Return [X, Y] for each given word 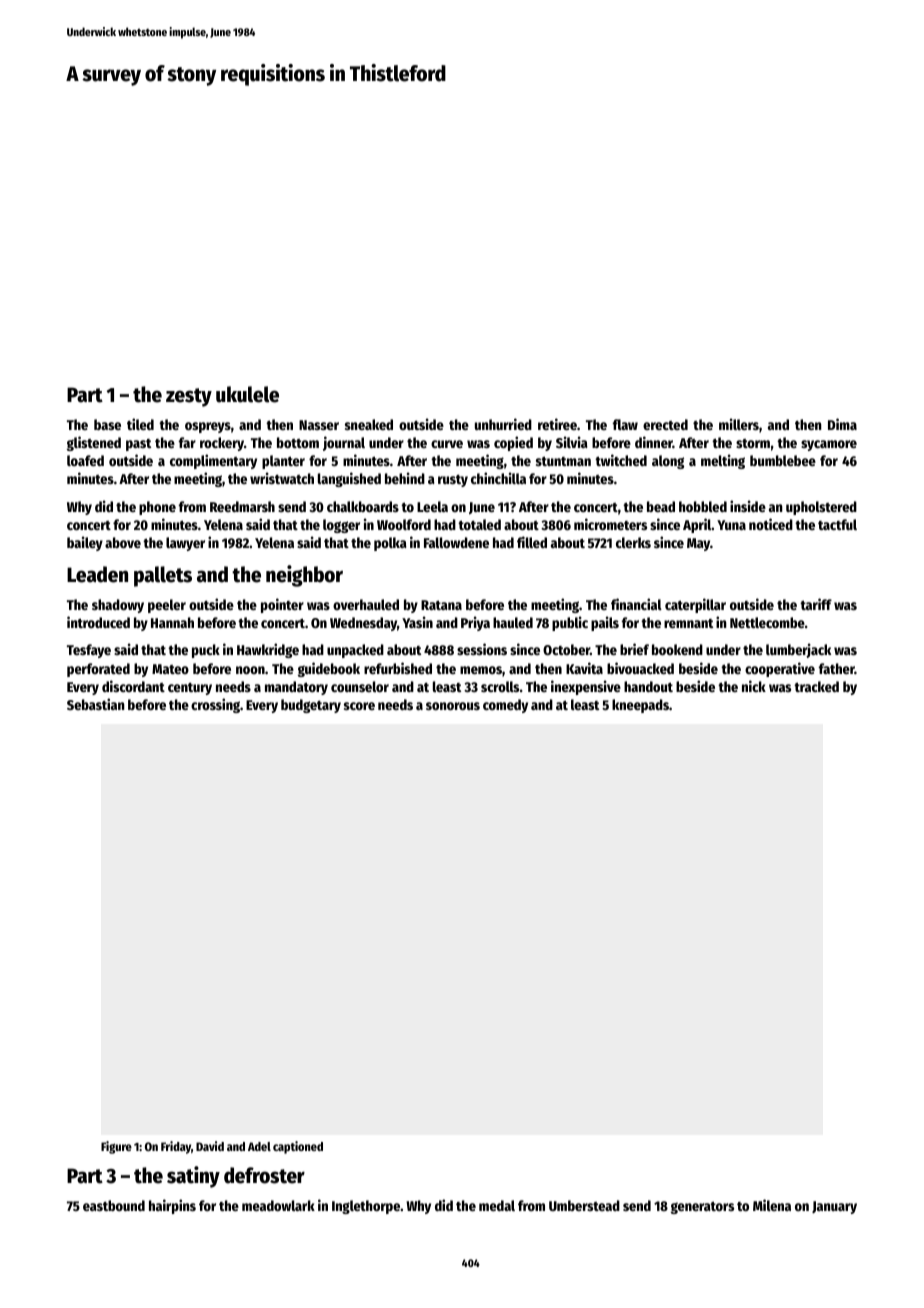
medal [497, 1205]
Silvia [572, 442]
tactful [837, 524]
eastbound [114, 1205]
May [698, 544]
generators [702, 1207]
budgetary [311, 706]
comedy [505, 706]
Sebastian [96, 704]
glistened [94, 443]
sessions [482, 649]
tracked [816, 686]
